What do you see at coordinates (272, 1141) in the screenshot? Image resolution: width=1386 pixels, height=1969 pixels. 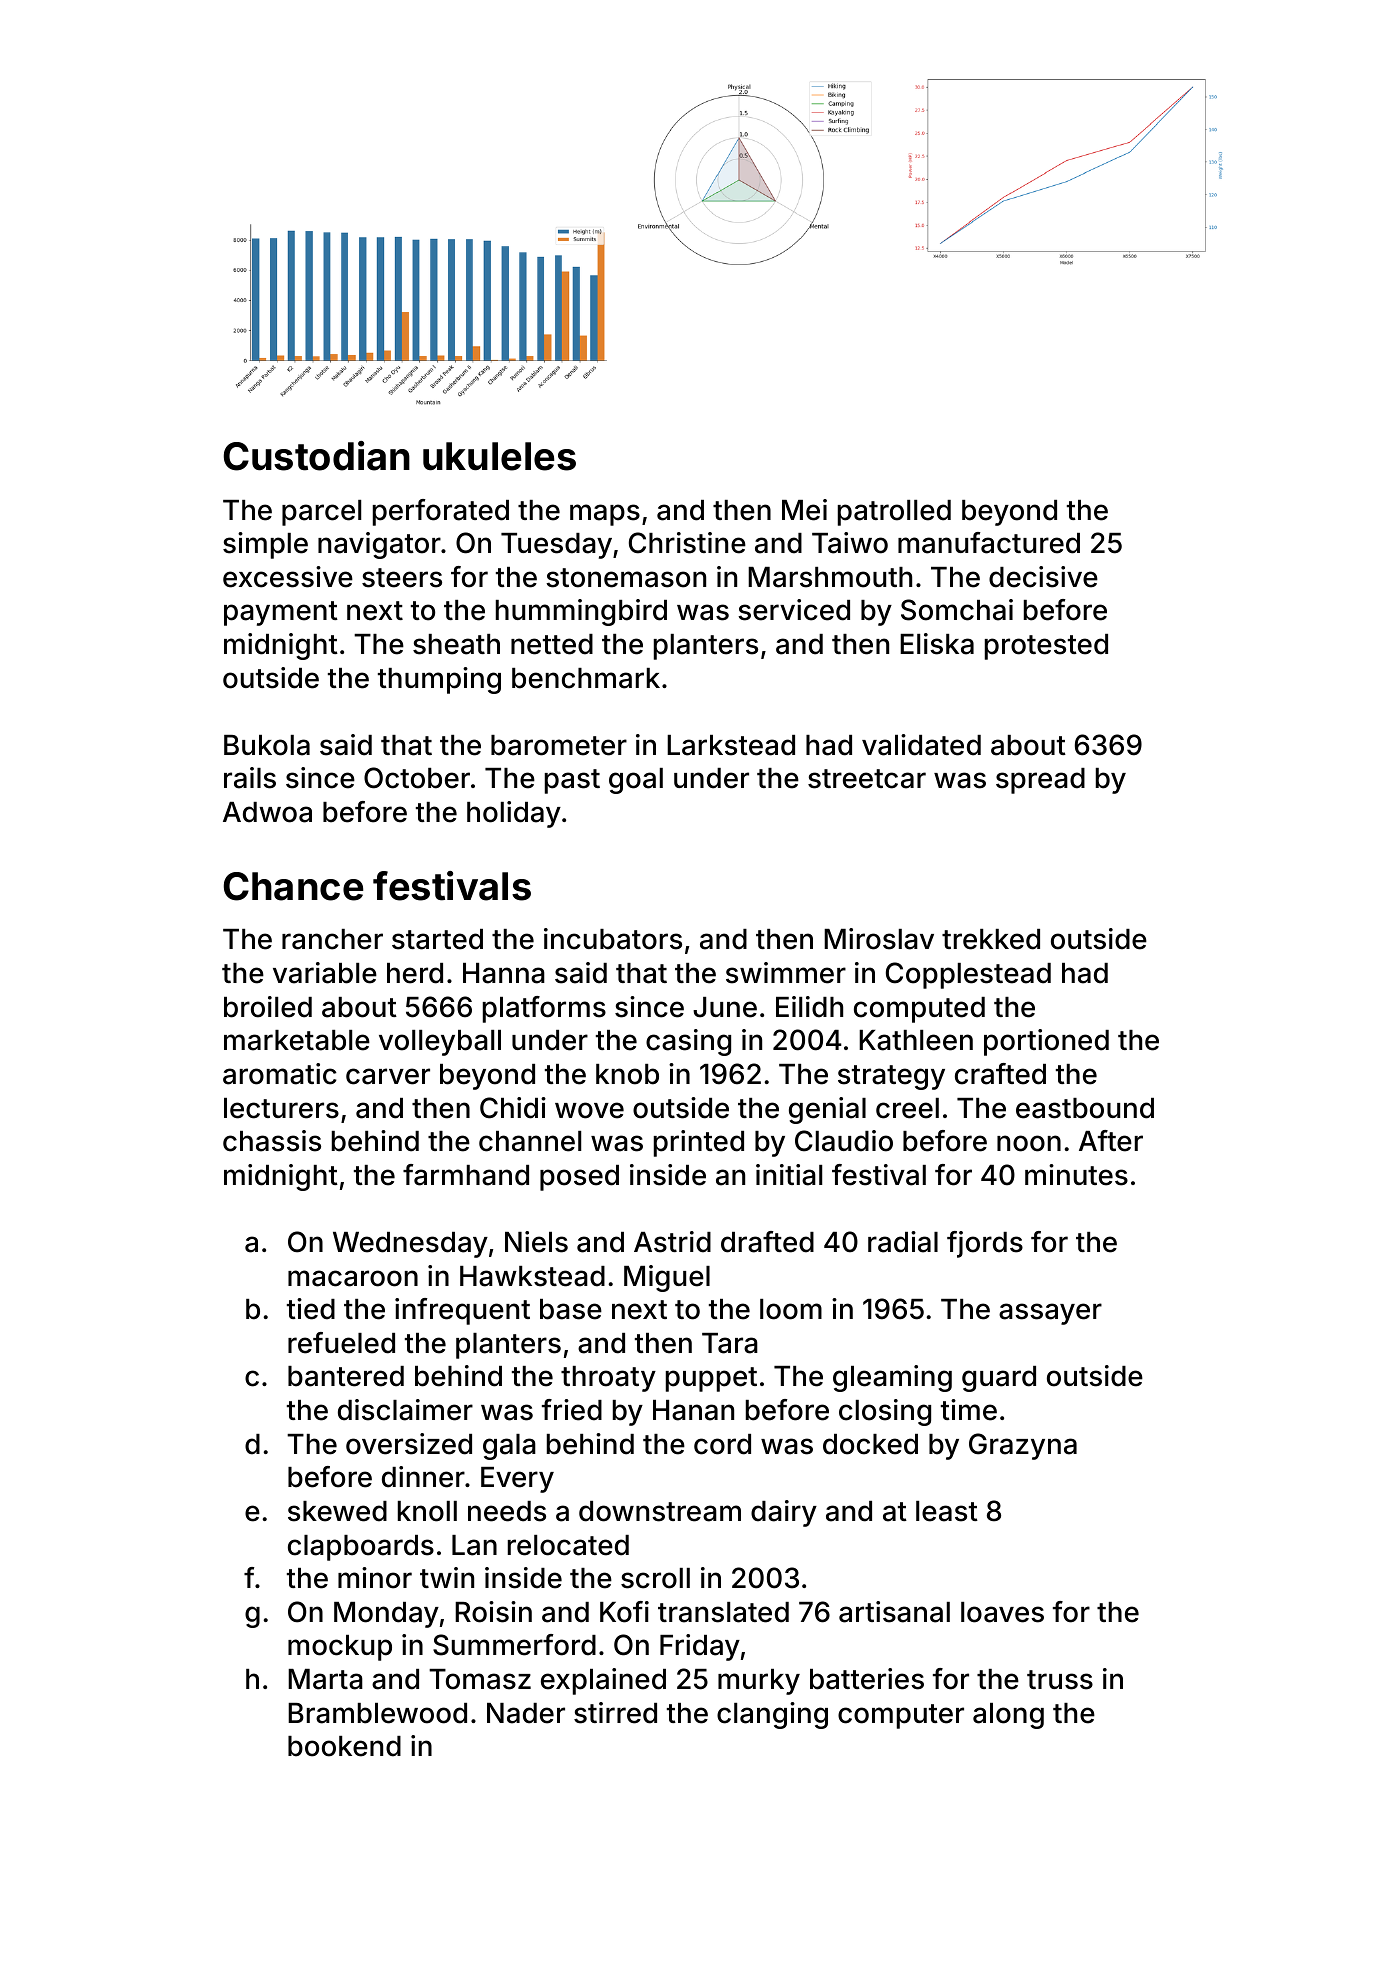 I see `chassis` at bounding box center [272, 1141].
